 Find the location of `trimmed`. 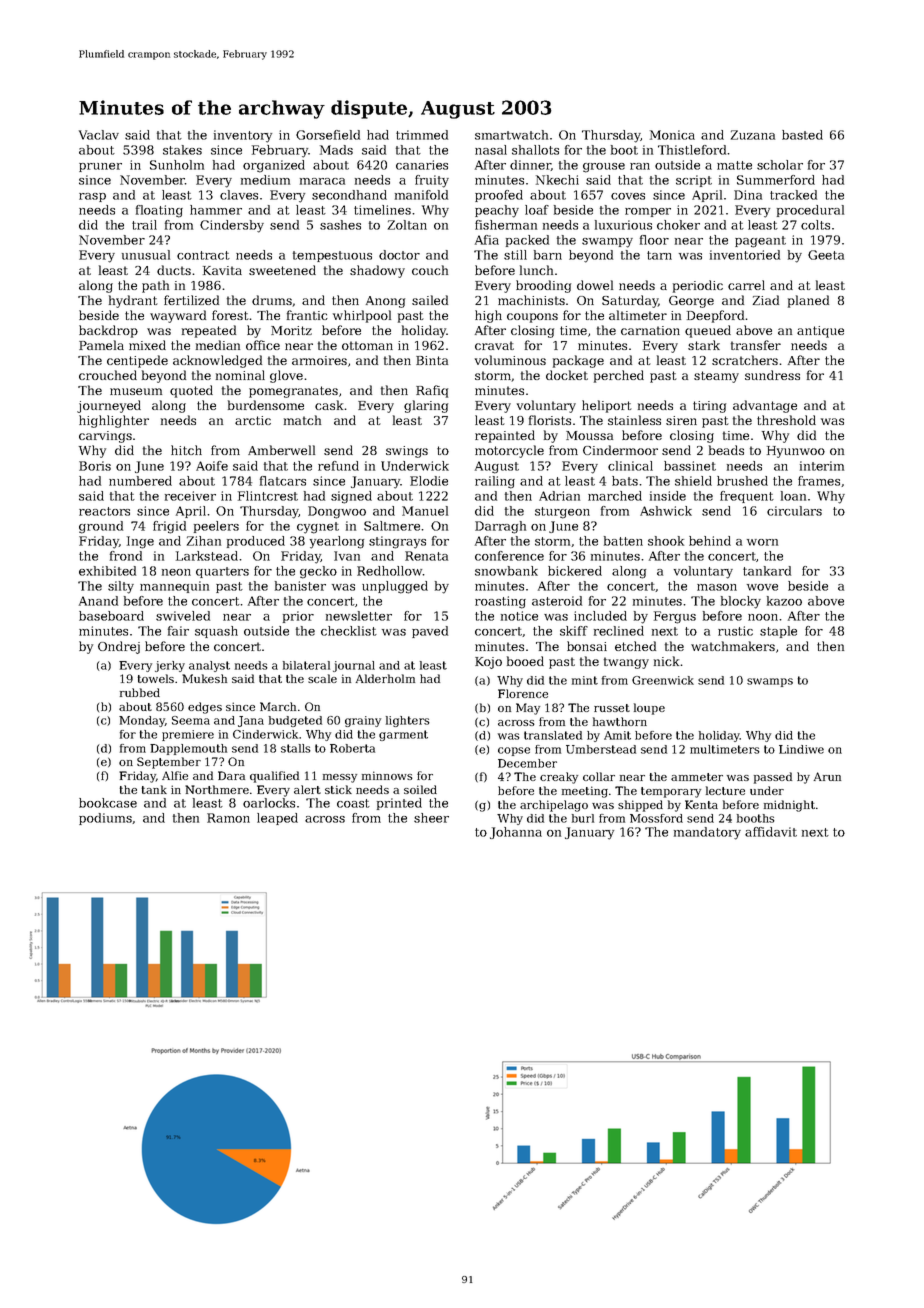

trimmed is located at coordinates (422, 135).
